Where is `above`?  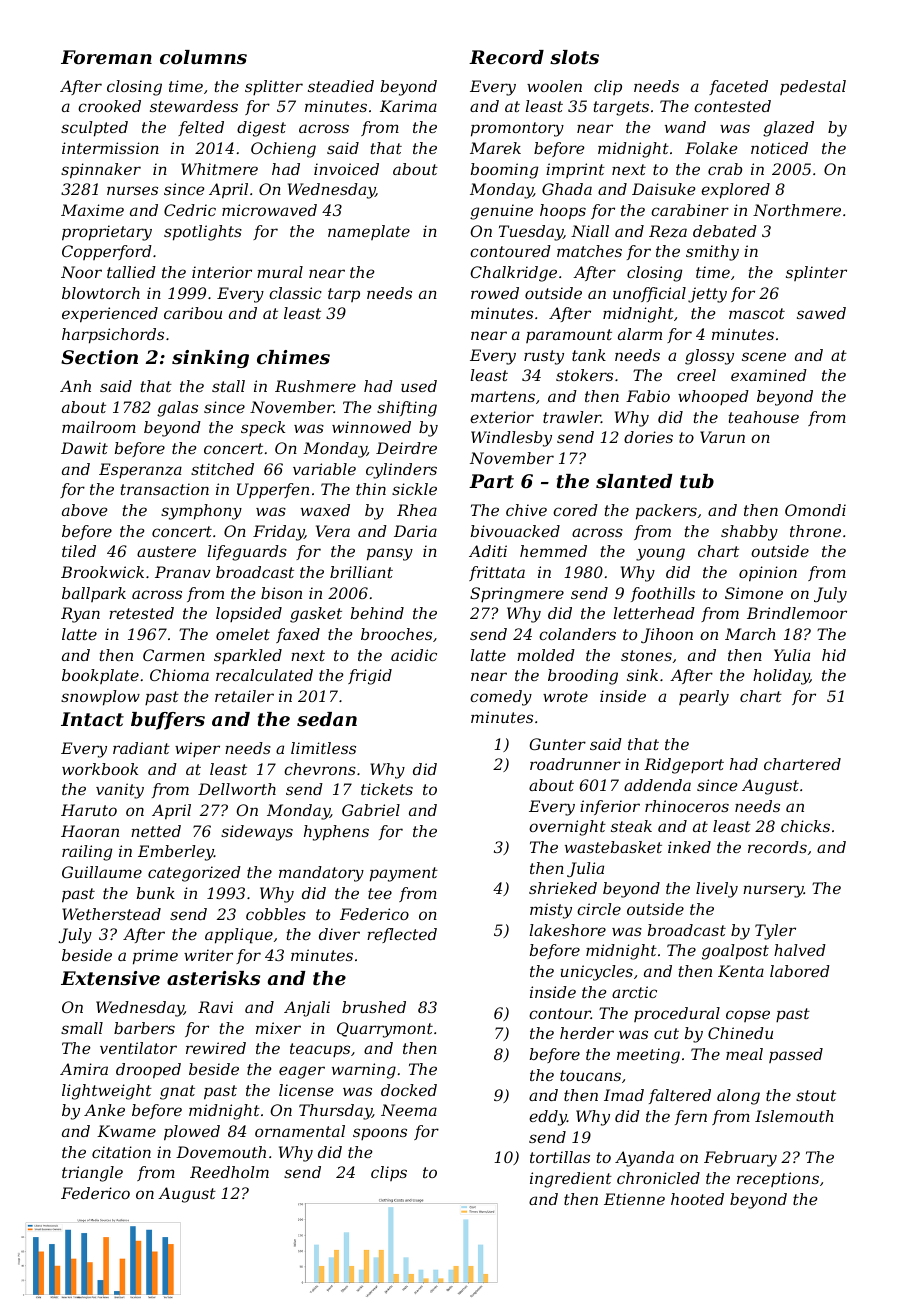
above is located at coordinates (84, 510).
